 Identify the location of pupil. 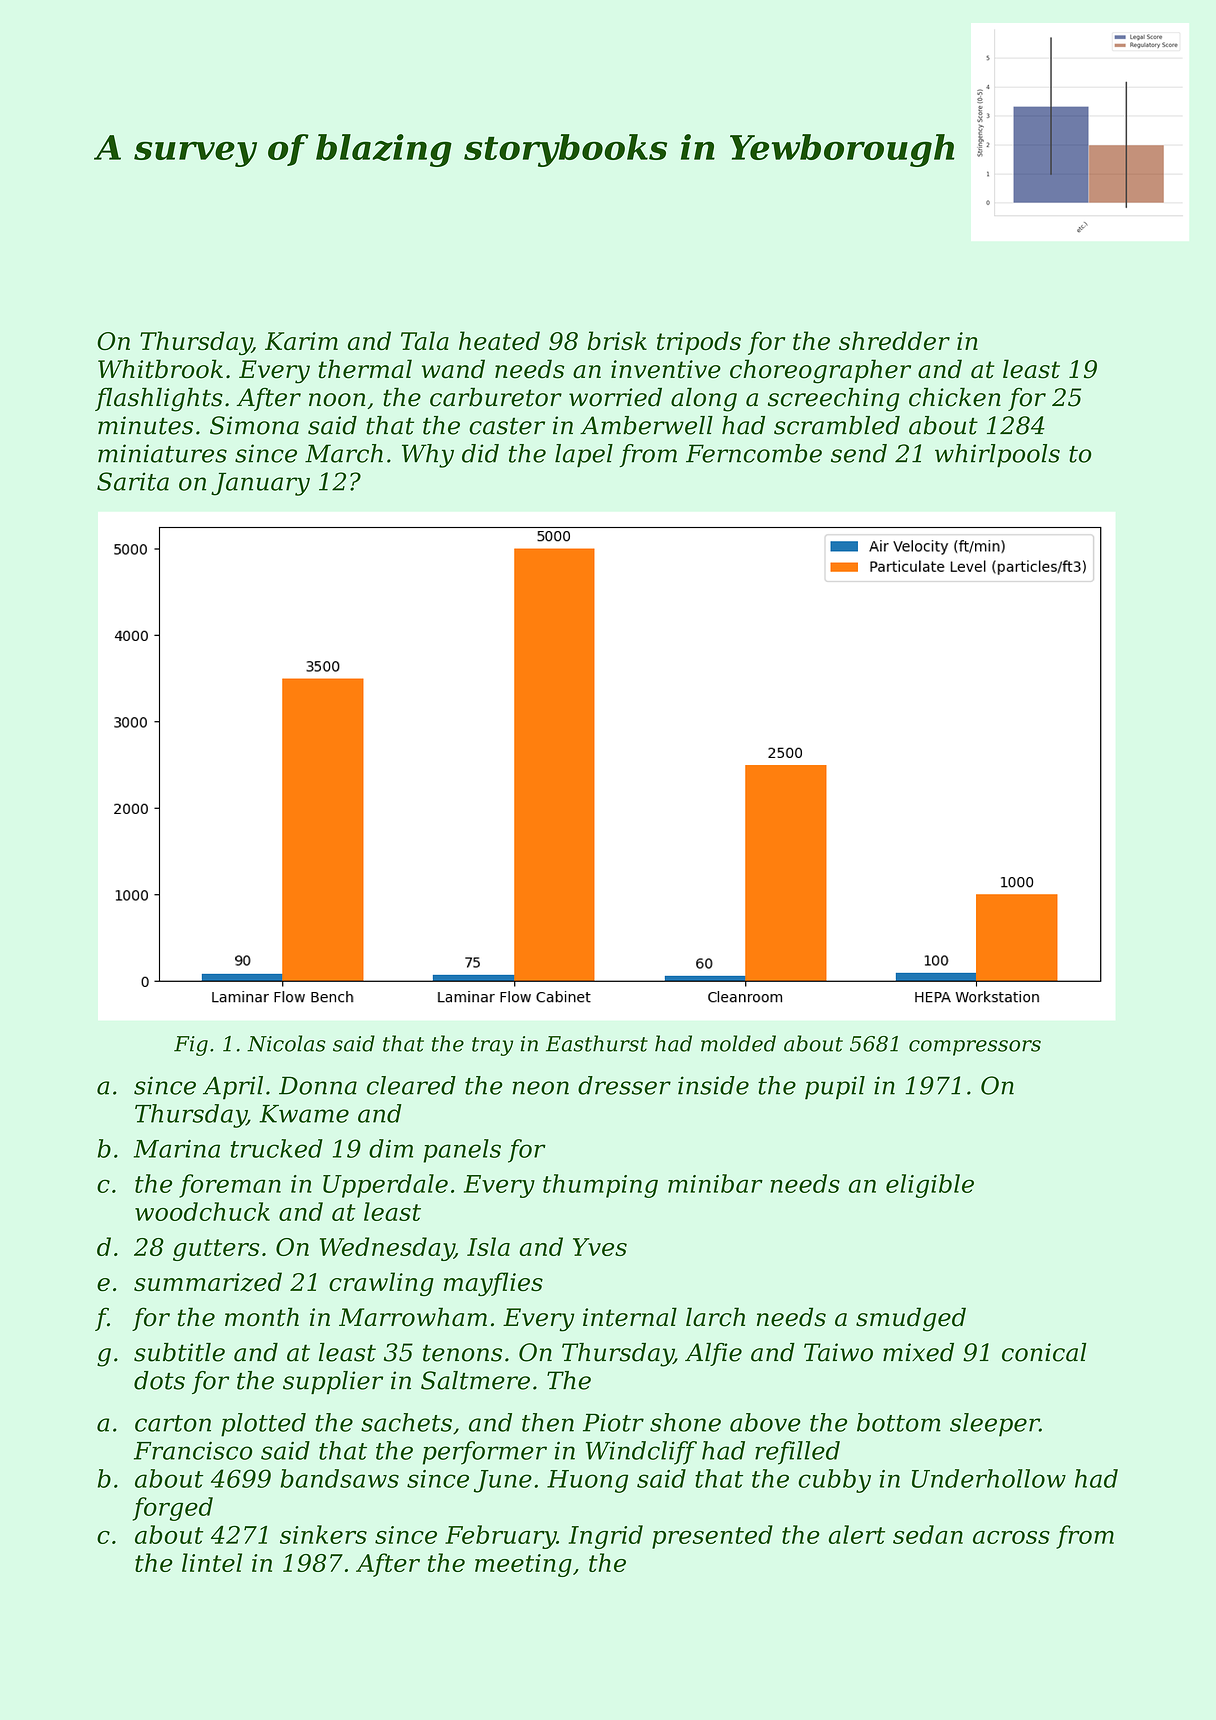
(835, 1088).
